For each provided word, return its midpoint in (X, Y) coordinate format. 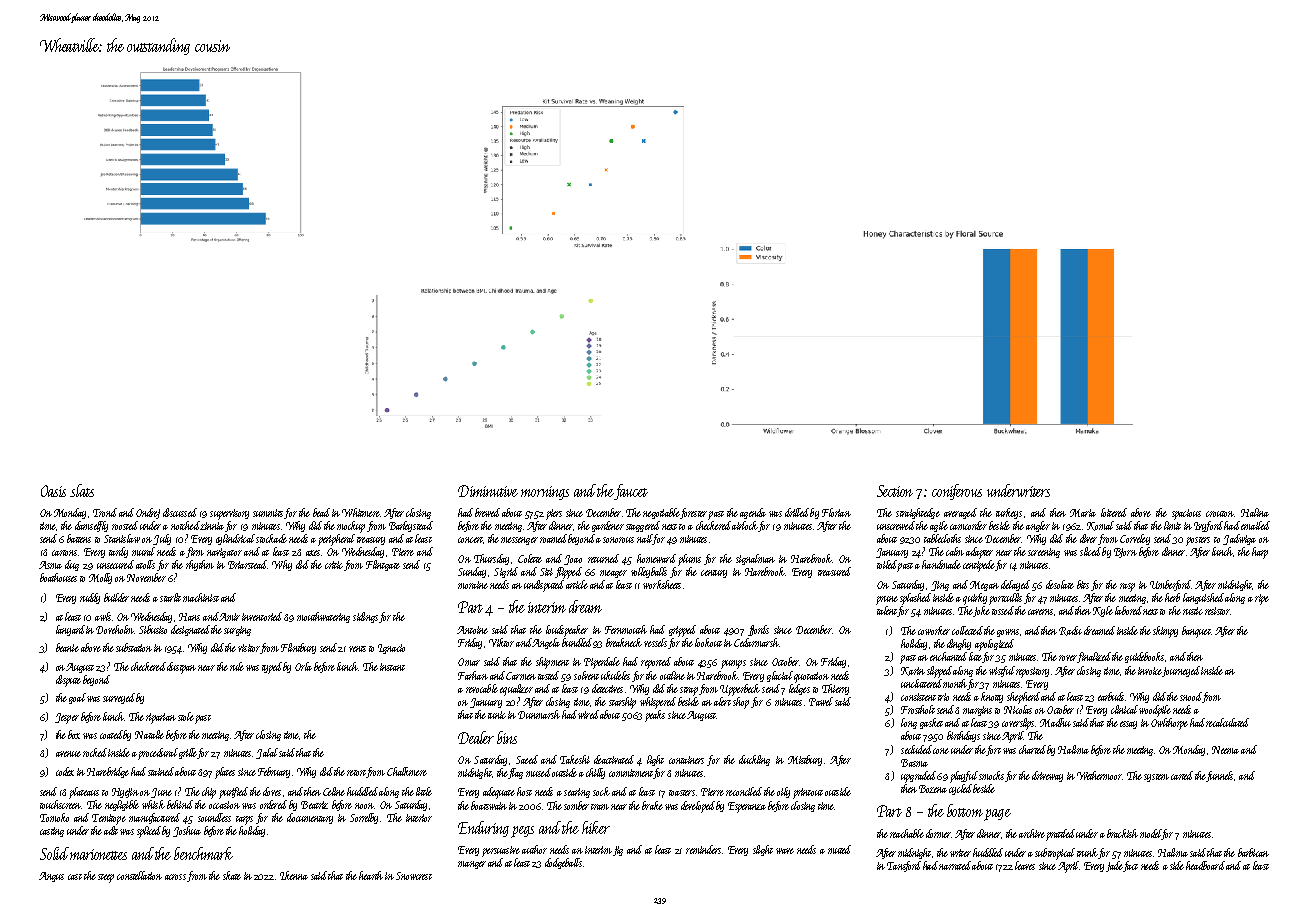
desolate (1060, 584)
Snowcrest (414, 876)
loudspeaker (567, 631)
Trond (105, 512)
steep (106, 878)
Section (895, 491)
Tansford (904, 866)
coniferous (957, 492)
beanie (67, 647)
